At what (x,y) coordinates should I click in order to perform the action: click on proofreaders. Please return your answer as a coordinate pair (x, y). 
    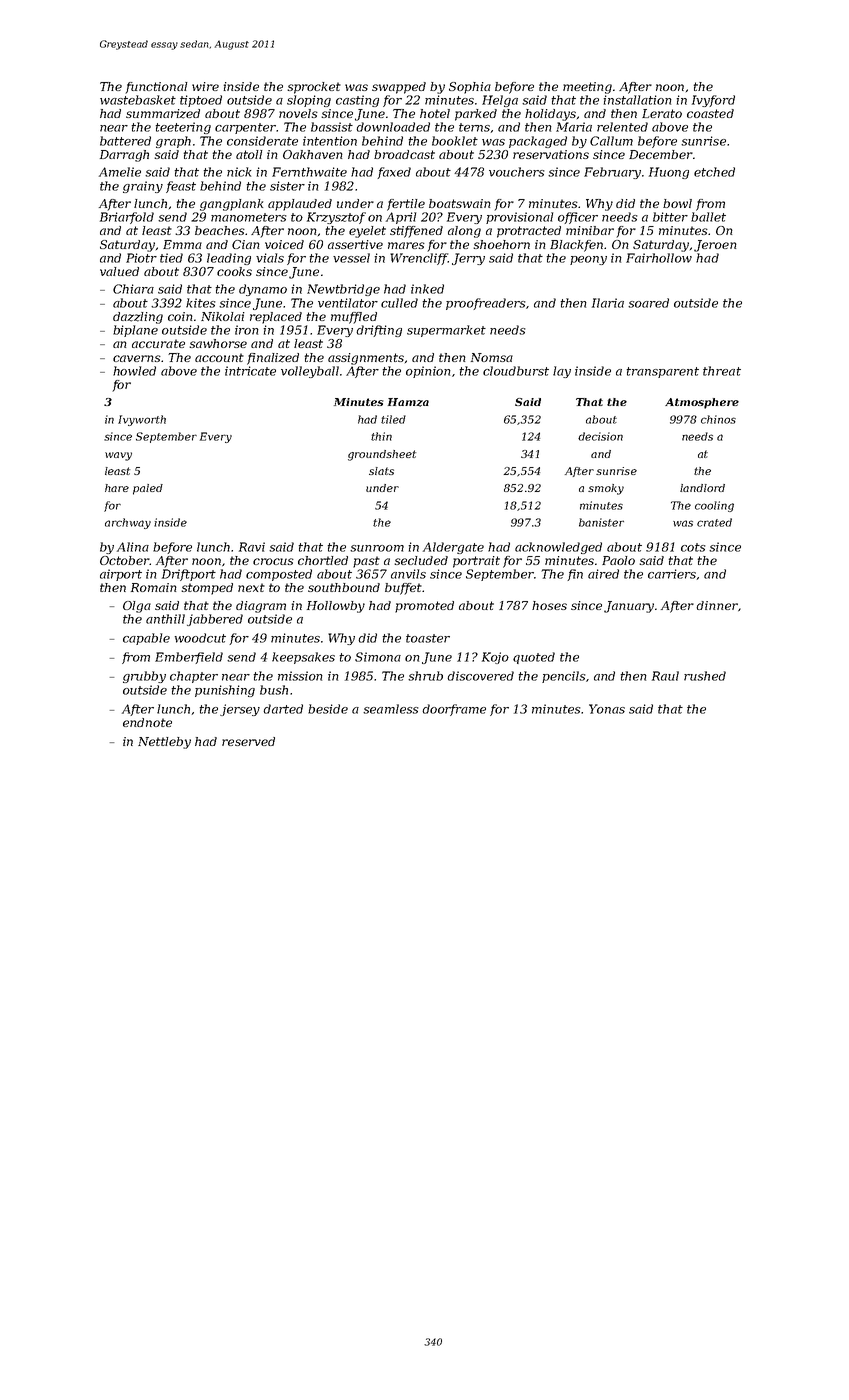
    Looking at the image, I should click on (485, 304).
